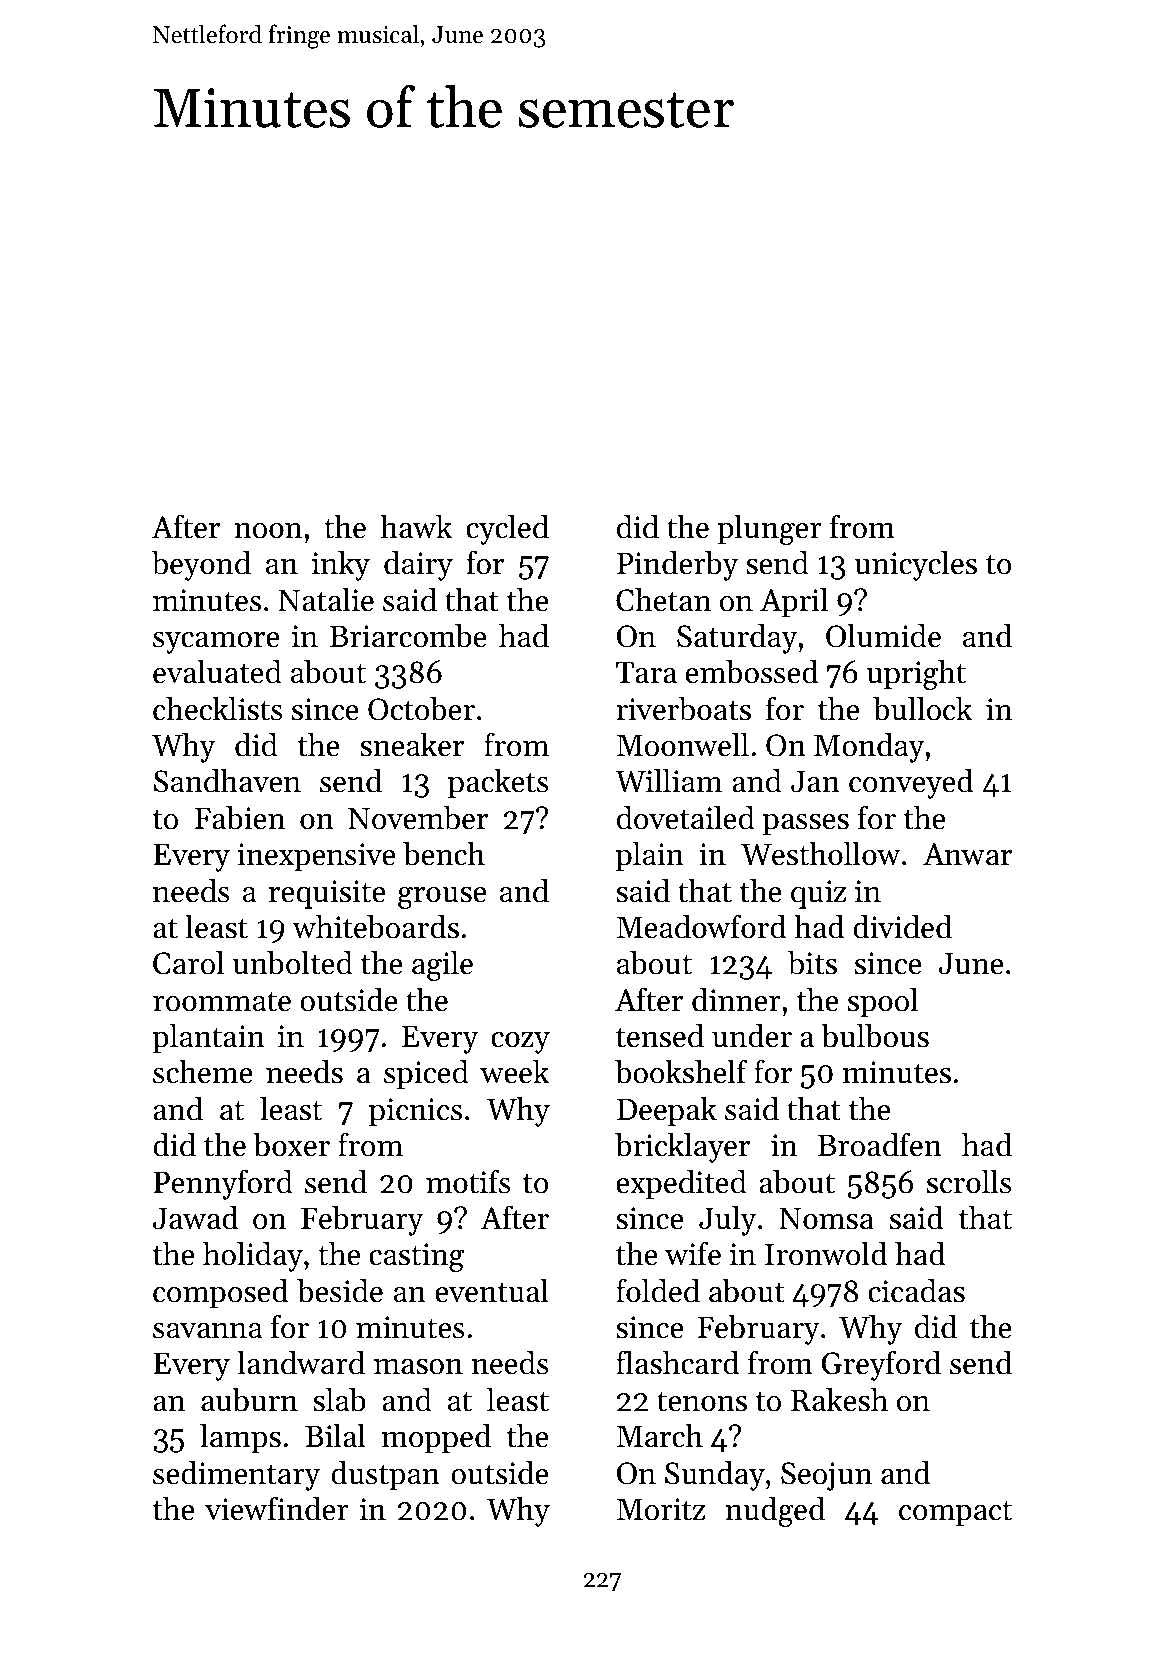  Describe the element at coordinates (240, 1439) in the screenshot. I see `lamps` at that location.
